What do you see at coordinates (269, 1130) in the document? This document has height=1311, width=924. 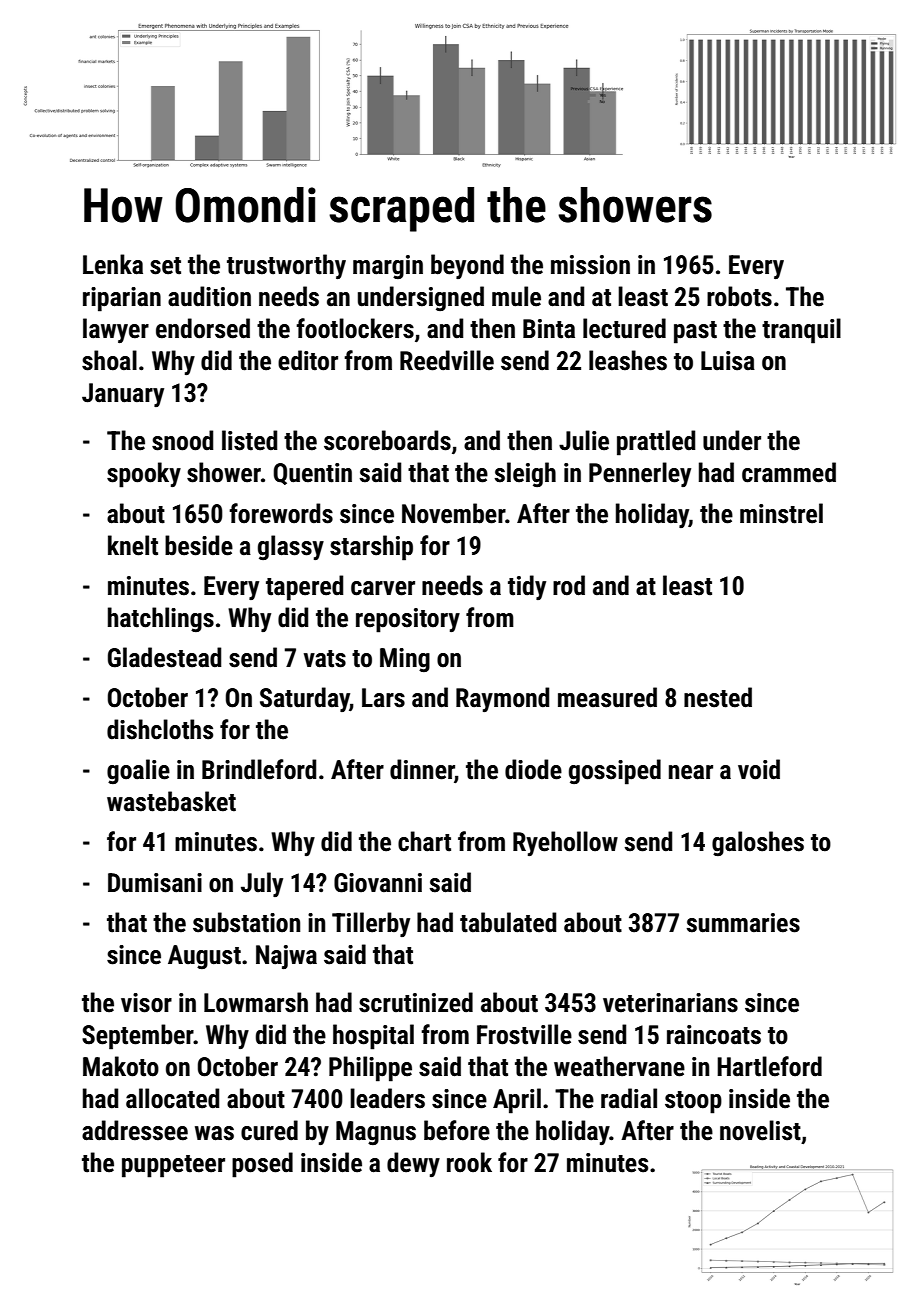 I see `cured` at bounding box center [269, 1130].
